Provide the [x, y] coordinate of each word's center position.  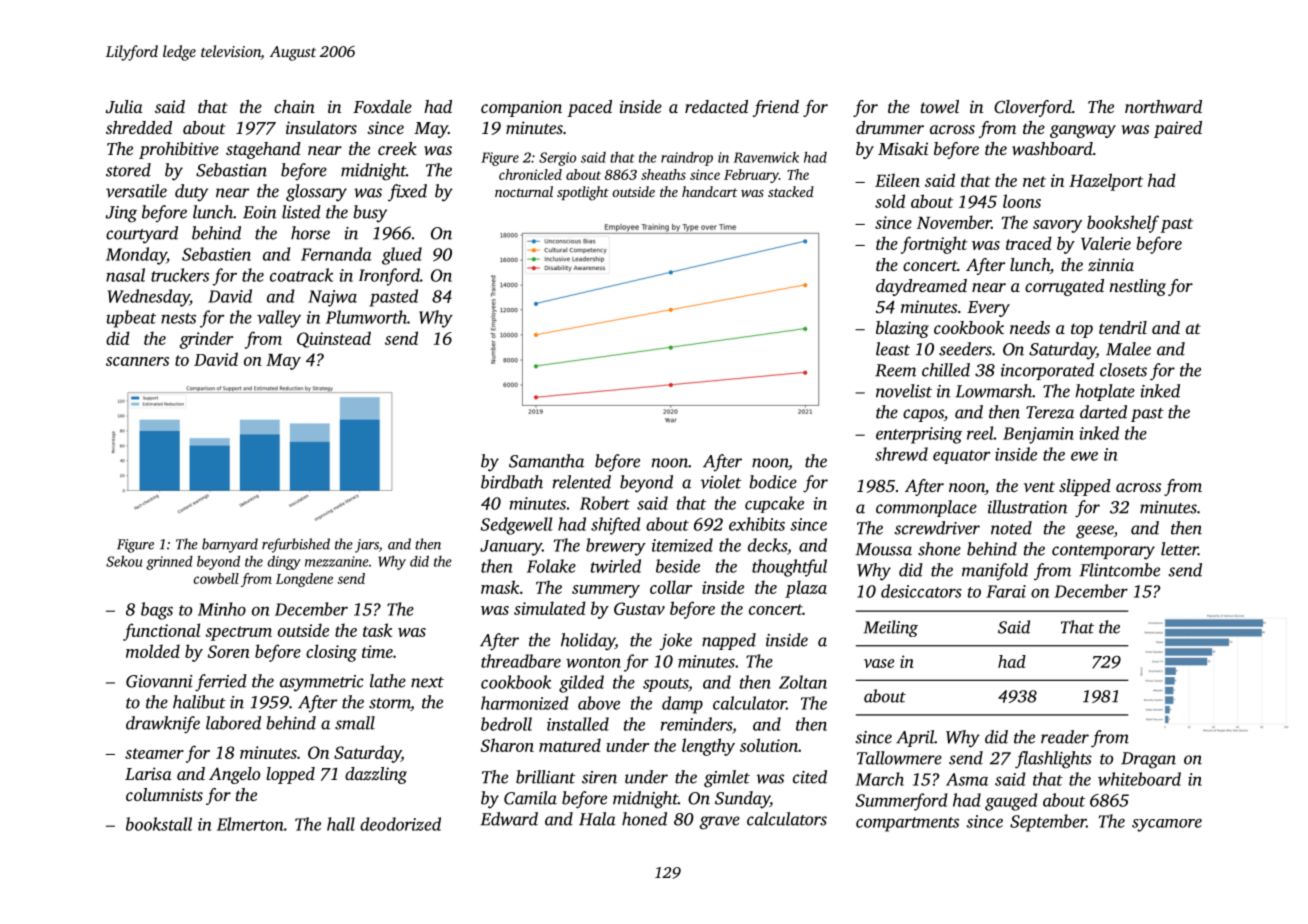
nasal [125, 275]
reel [980, 433]
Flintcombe [1119, 570]
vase [879, 663]
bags [157, 611]
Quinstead [334, 339]
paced [589, 108]
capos [923, 415]
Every [988, 309]
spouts [665, 685]
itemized [682, 545]
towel [940, 106]
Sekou [124, 561]
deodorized [400, 824]
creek [397, 148]
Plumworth [366, 317]
